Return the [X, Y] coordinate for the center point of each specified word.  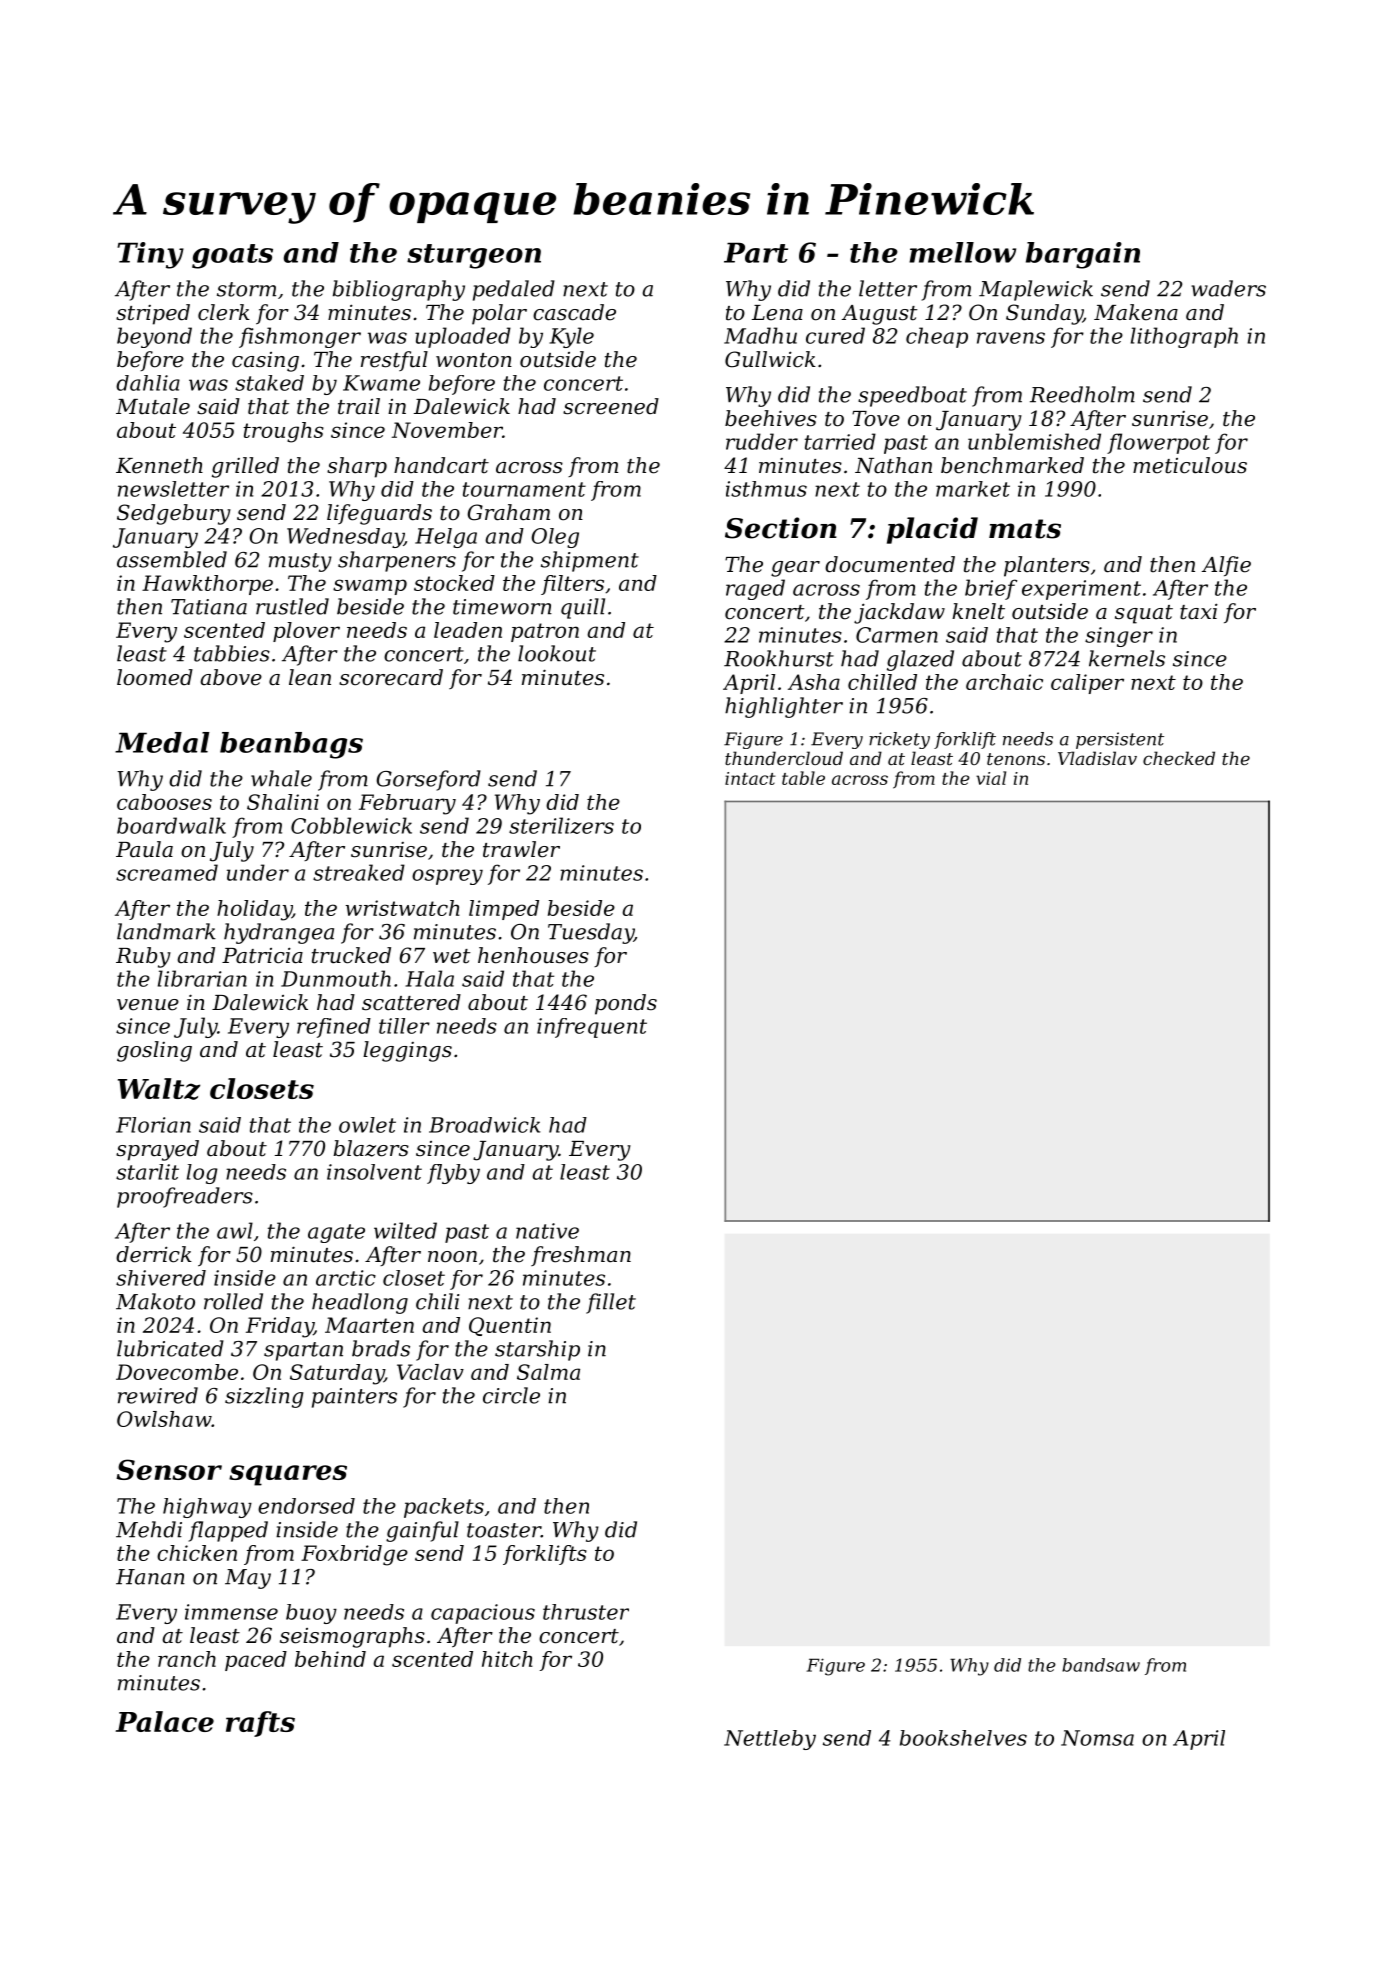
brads [381, 1348]
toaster [504, 1530]
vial [991, 778]
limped [504, 910]
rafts [260, 1724]
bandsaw [1101, 1665]
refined [334, 1028]
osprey [447, 877]
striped [153, 314]
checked [1179, 758]
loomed [155, 677]
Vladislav [1097, 758]
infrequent [592, 1028]
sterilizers [561, 825]
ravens [1011, 338]
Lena [777, 313]
